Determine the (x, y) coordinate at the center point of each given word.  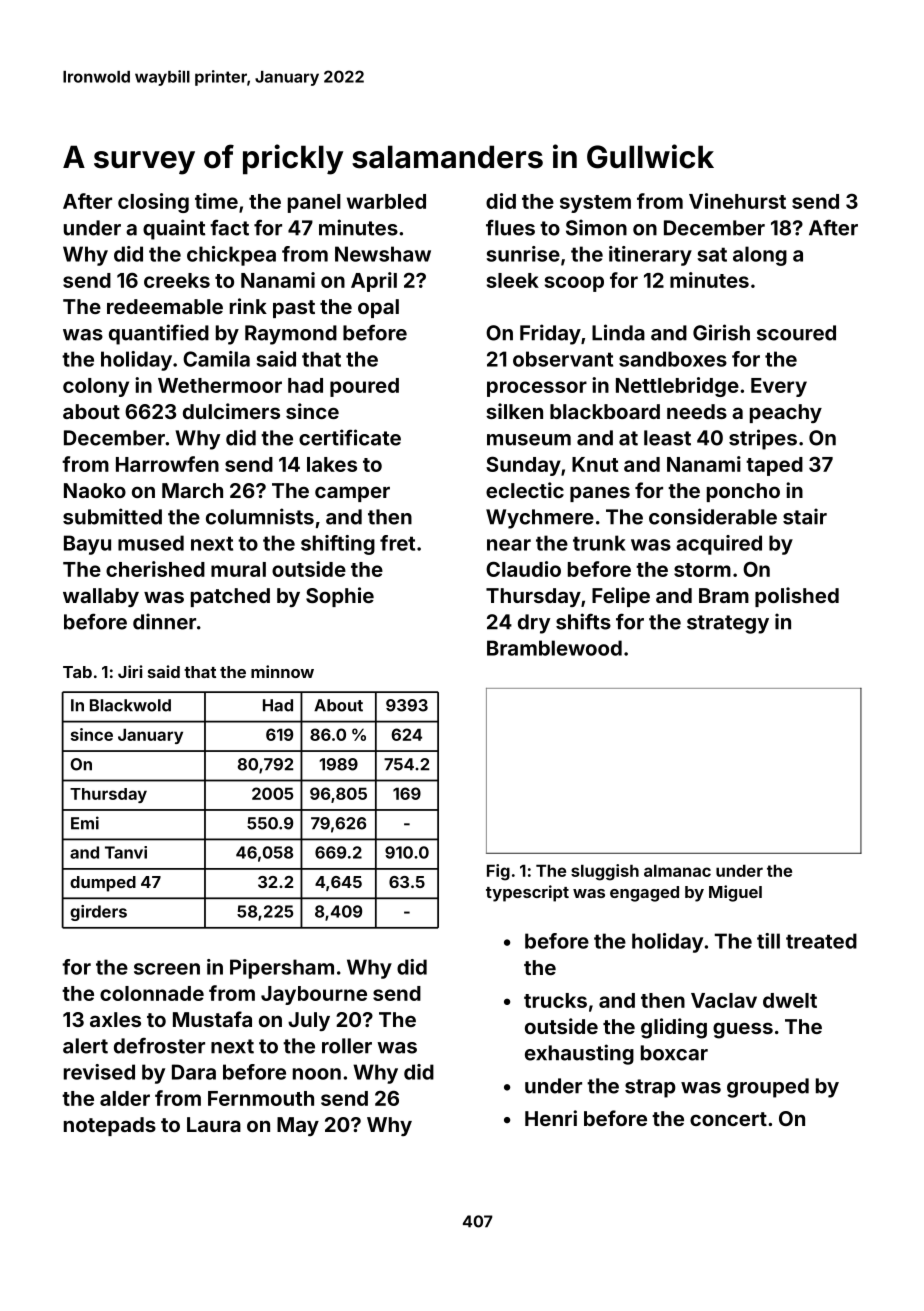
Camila (216, 359)
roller (347, 1046)
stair (805, 516)
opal (378, 308)
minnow (282, 671)
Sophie (340, 597)
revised (99, 1072)
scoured (796, 333)
